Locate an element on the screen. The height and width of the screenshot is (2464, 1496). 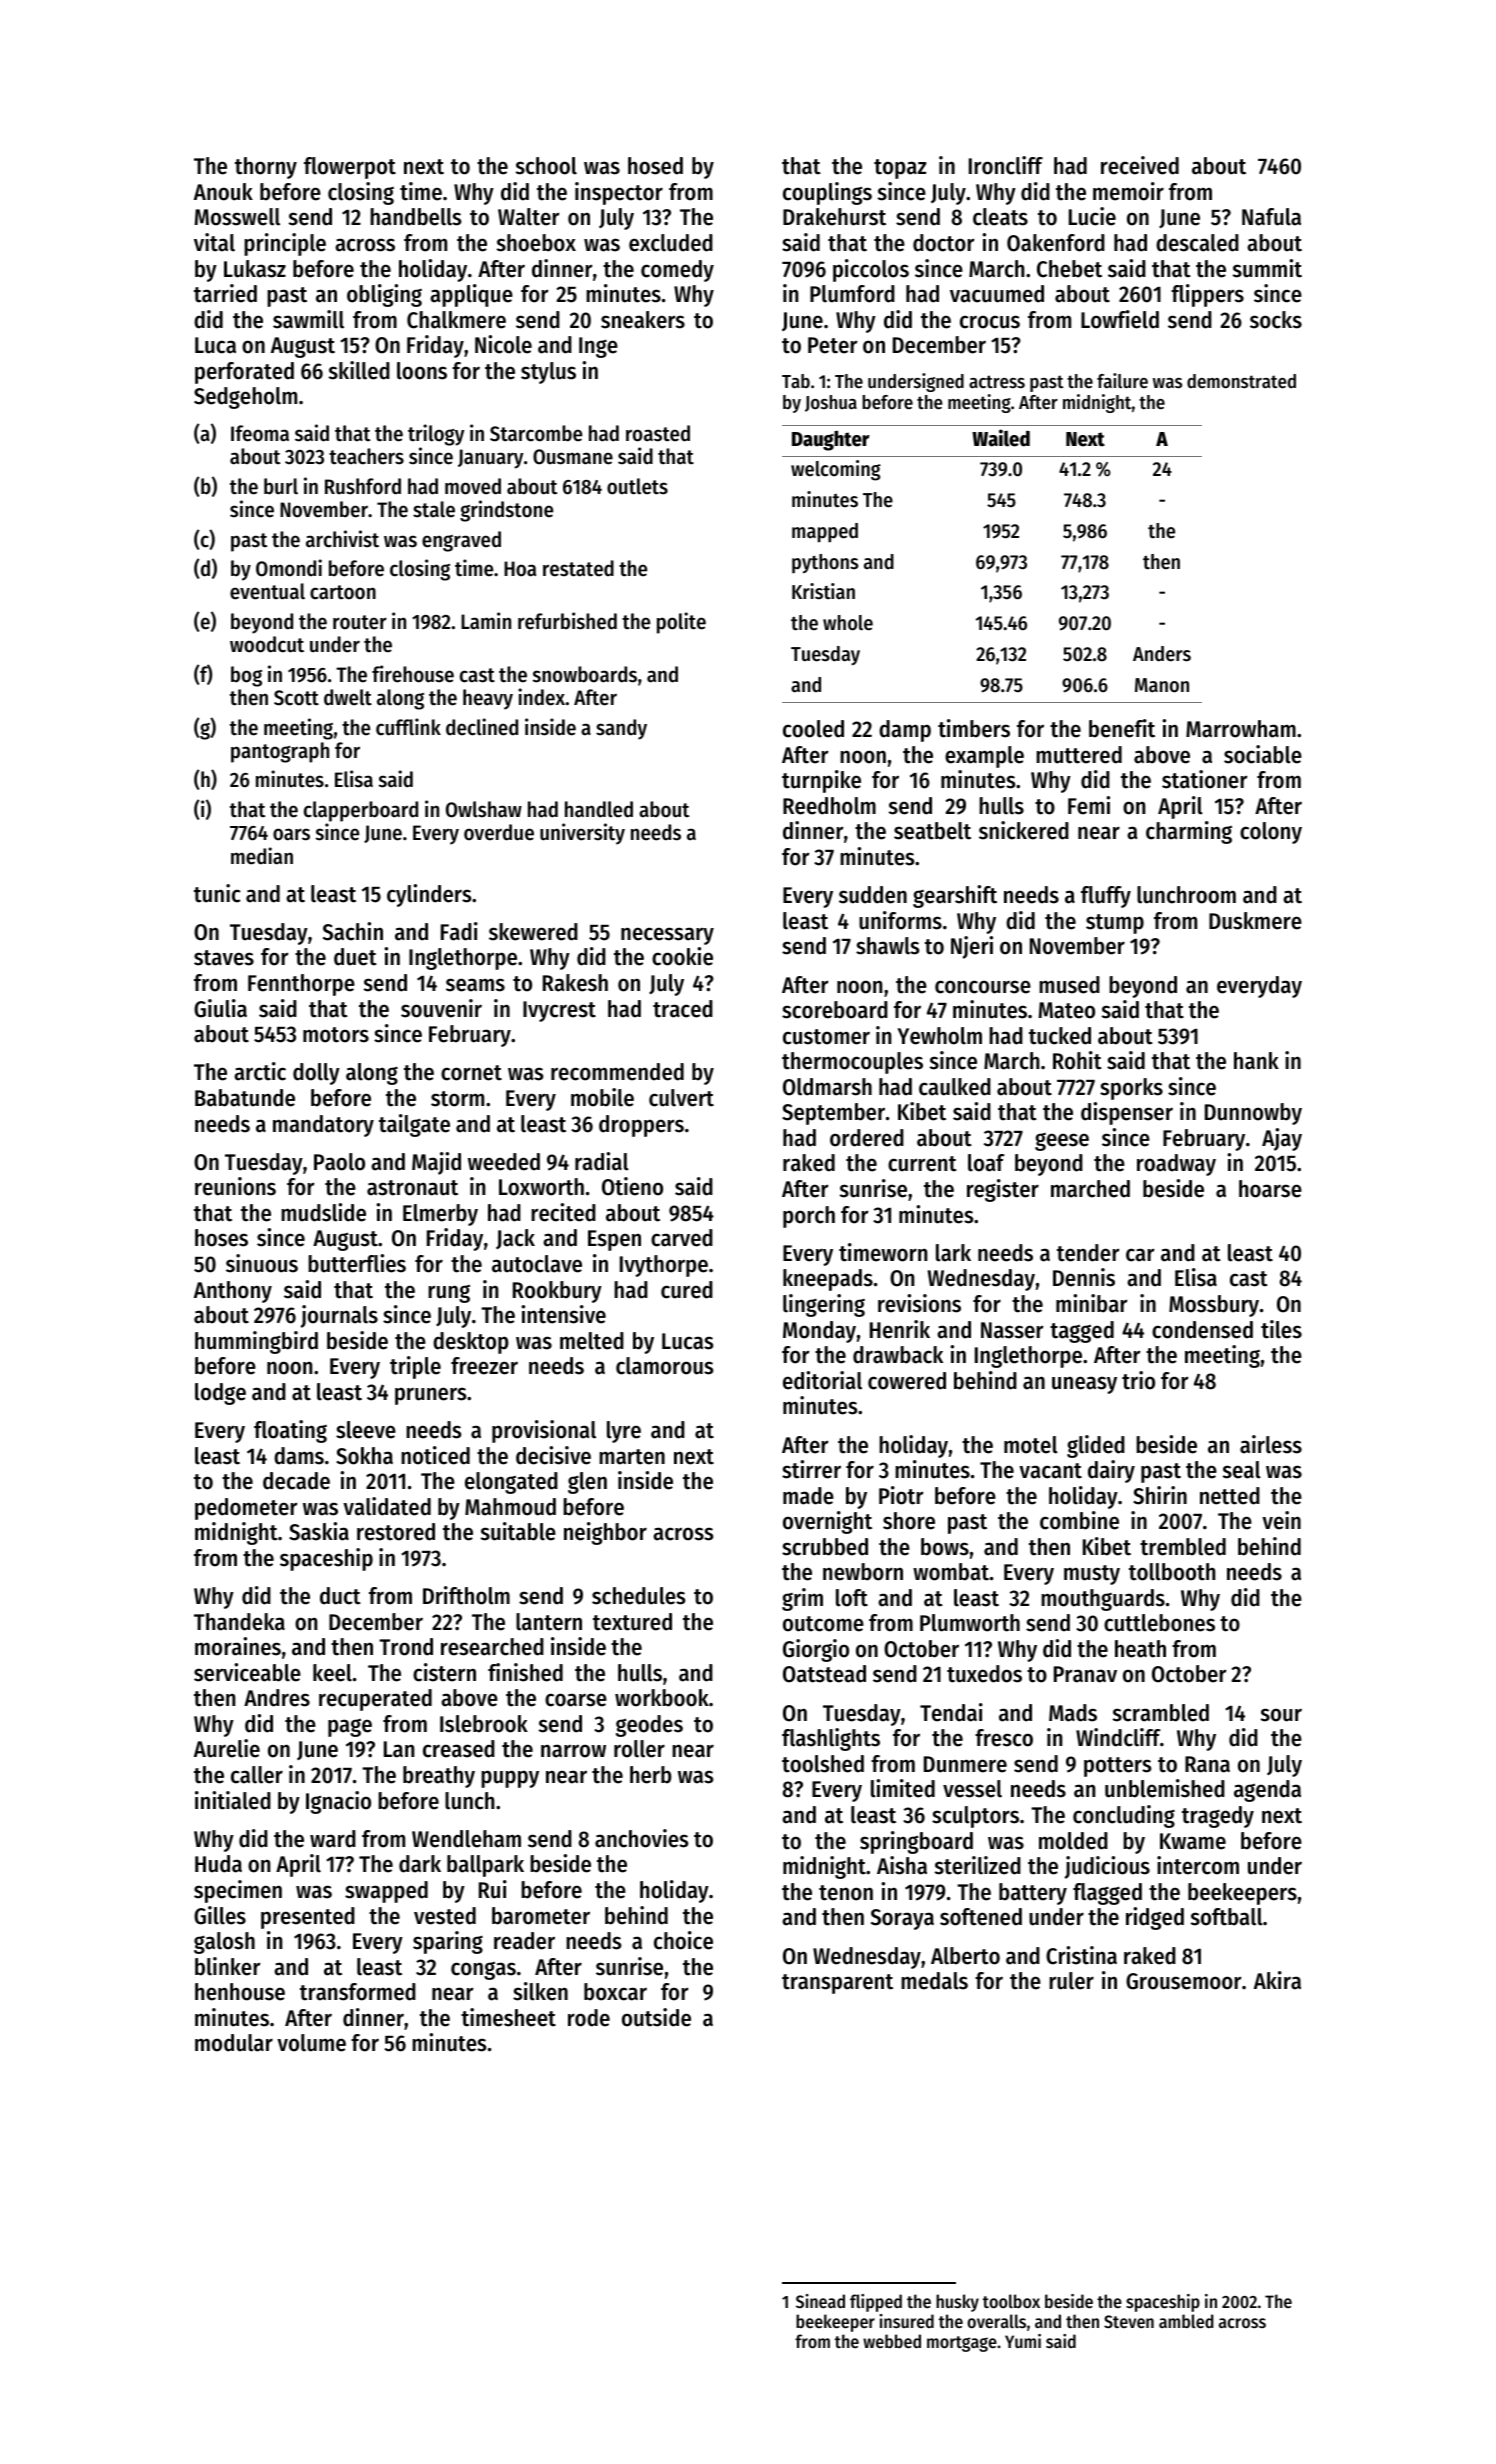
tailgate is located at coordinates (414, 1125).
